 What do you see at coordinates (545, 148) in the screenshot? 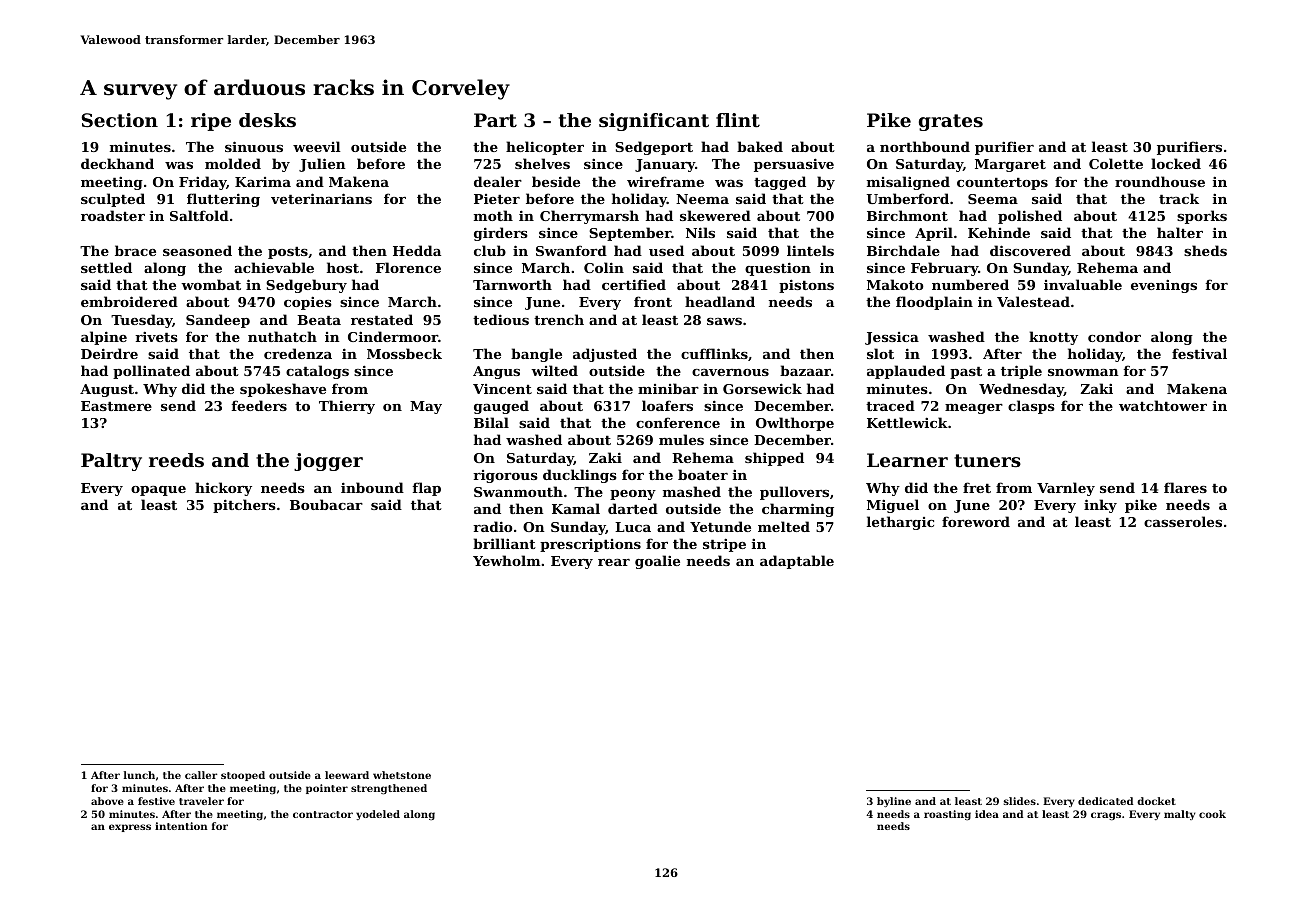
I see `helicopter` at bounding box center [545, 148].
